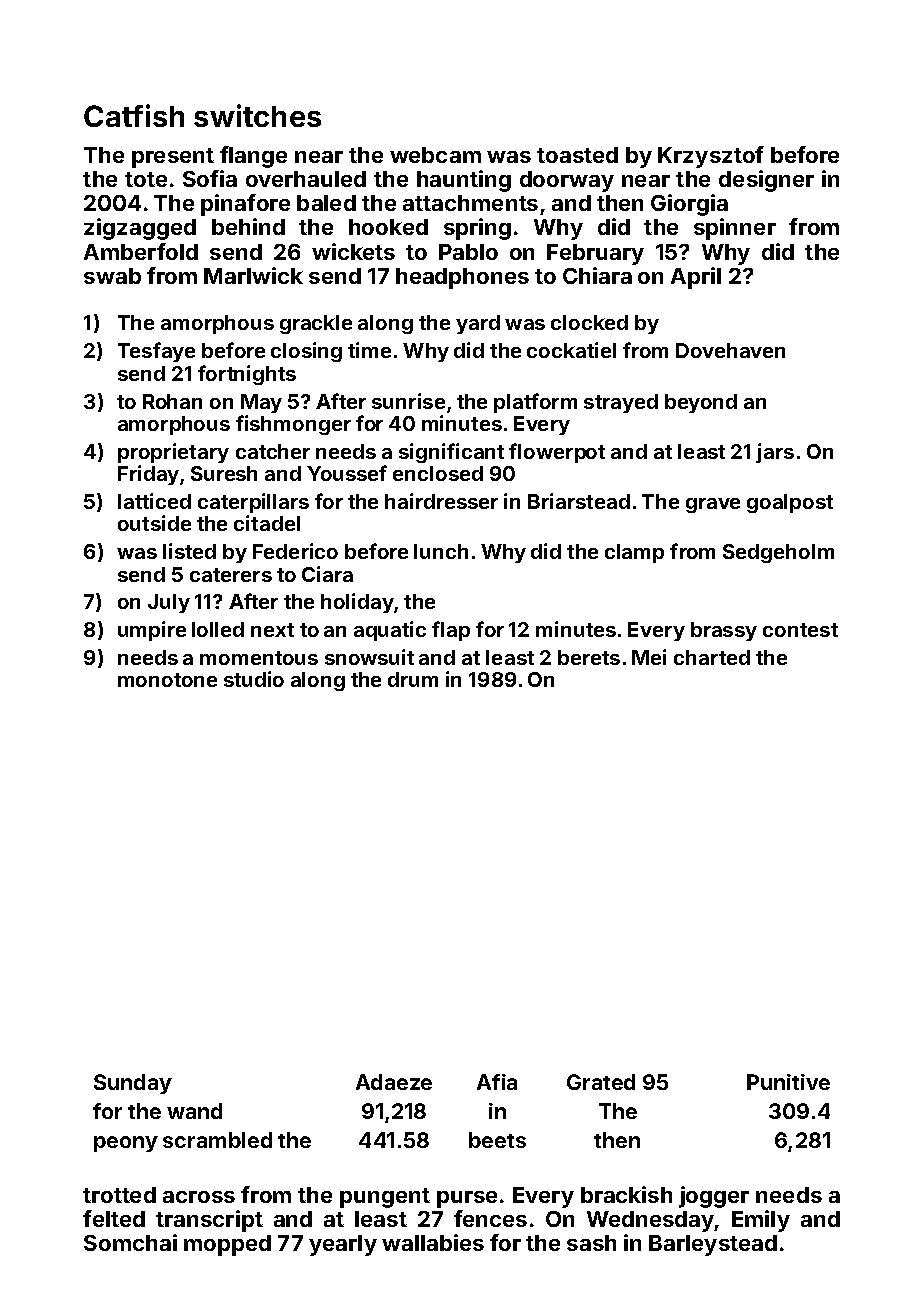 Image resolution: width=924 pixels, height=1314 pixels. Describe the element at coordinates (438, 473) in the page. I see `enclosed` at that location.
